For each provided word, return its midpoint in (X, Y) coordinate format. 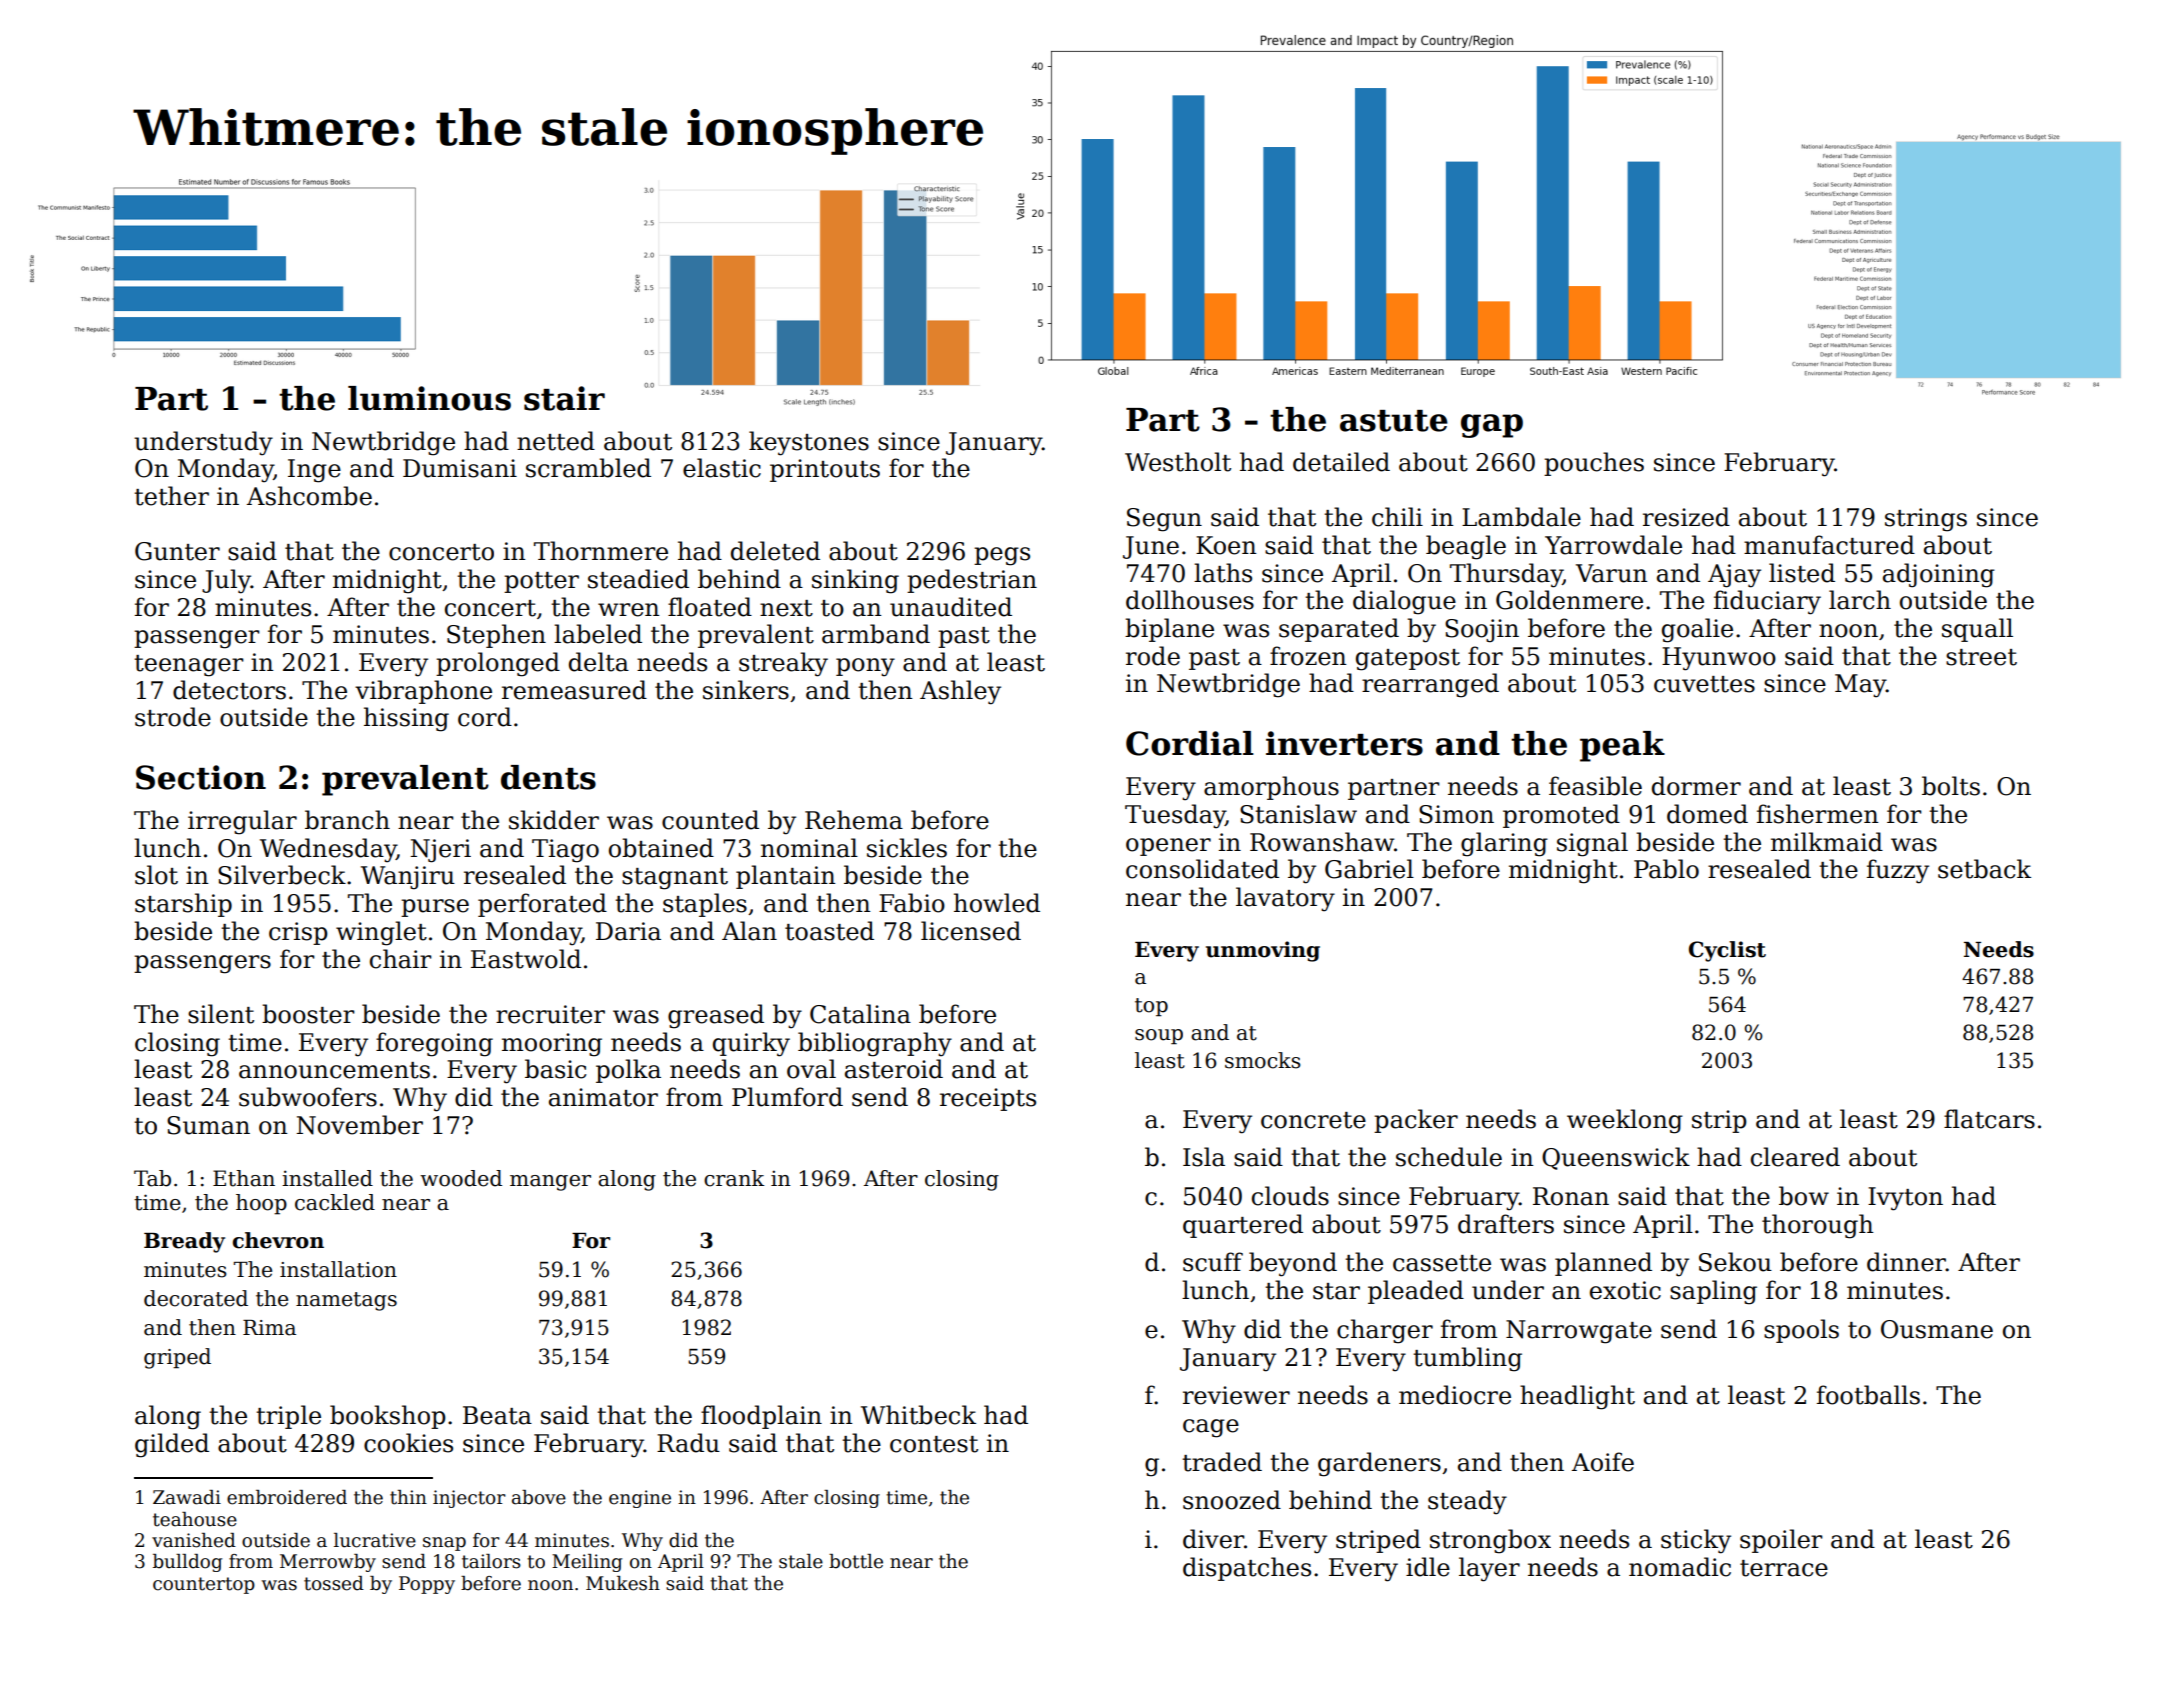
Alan (749, 931)
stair (564, 398)
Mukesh (623, 1583)
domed (1707, 814)
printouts (825, 470)
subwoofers (308, 1097)
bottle (856, 1561)
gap (1492, 426)
